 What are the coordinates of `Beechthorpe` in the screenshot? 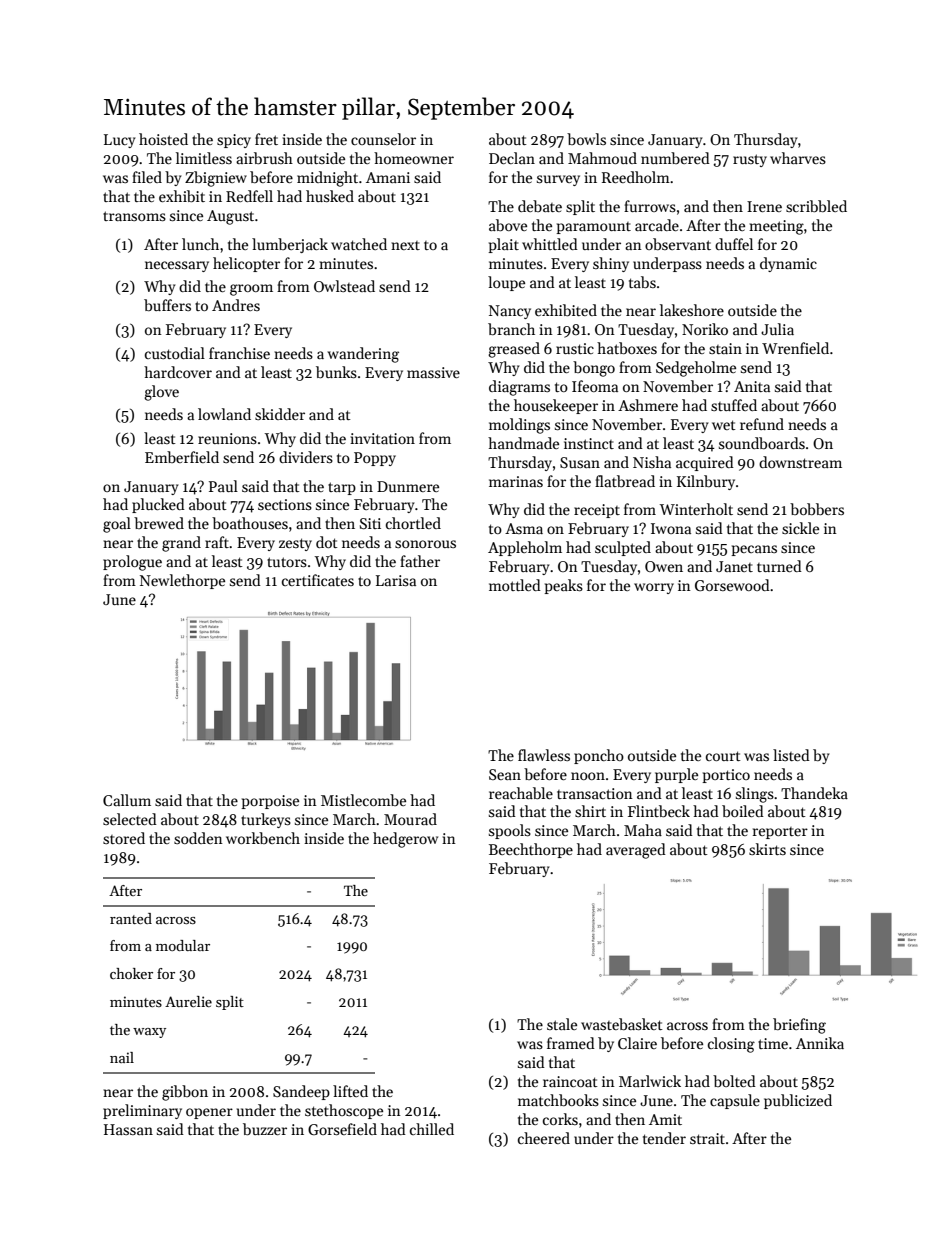 It's located at (531, 850).
